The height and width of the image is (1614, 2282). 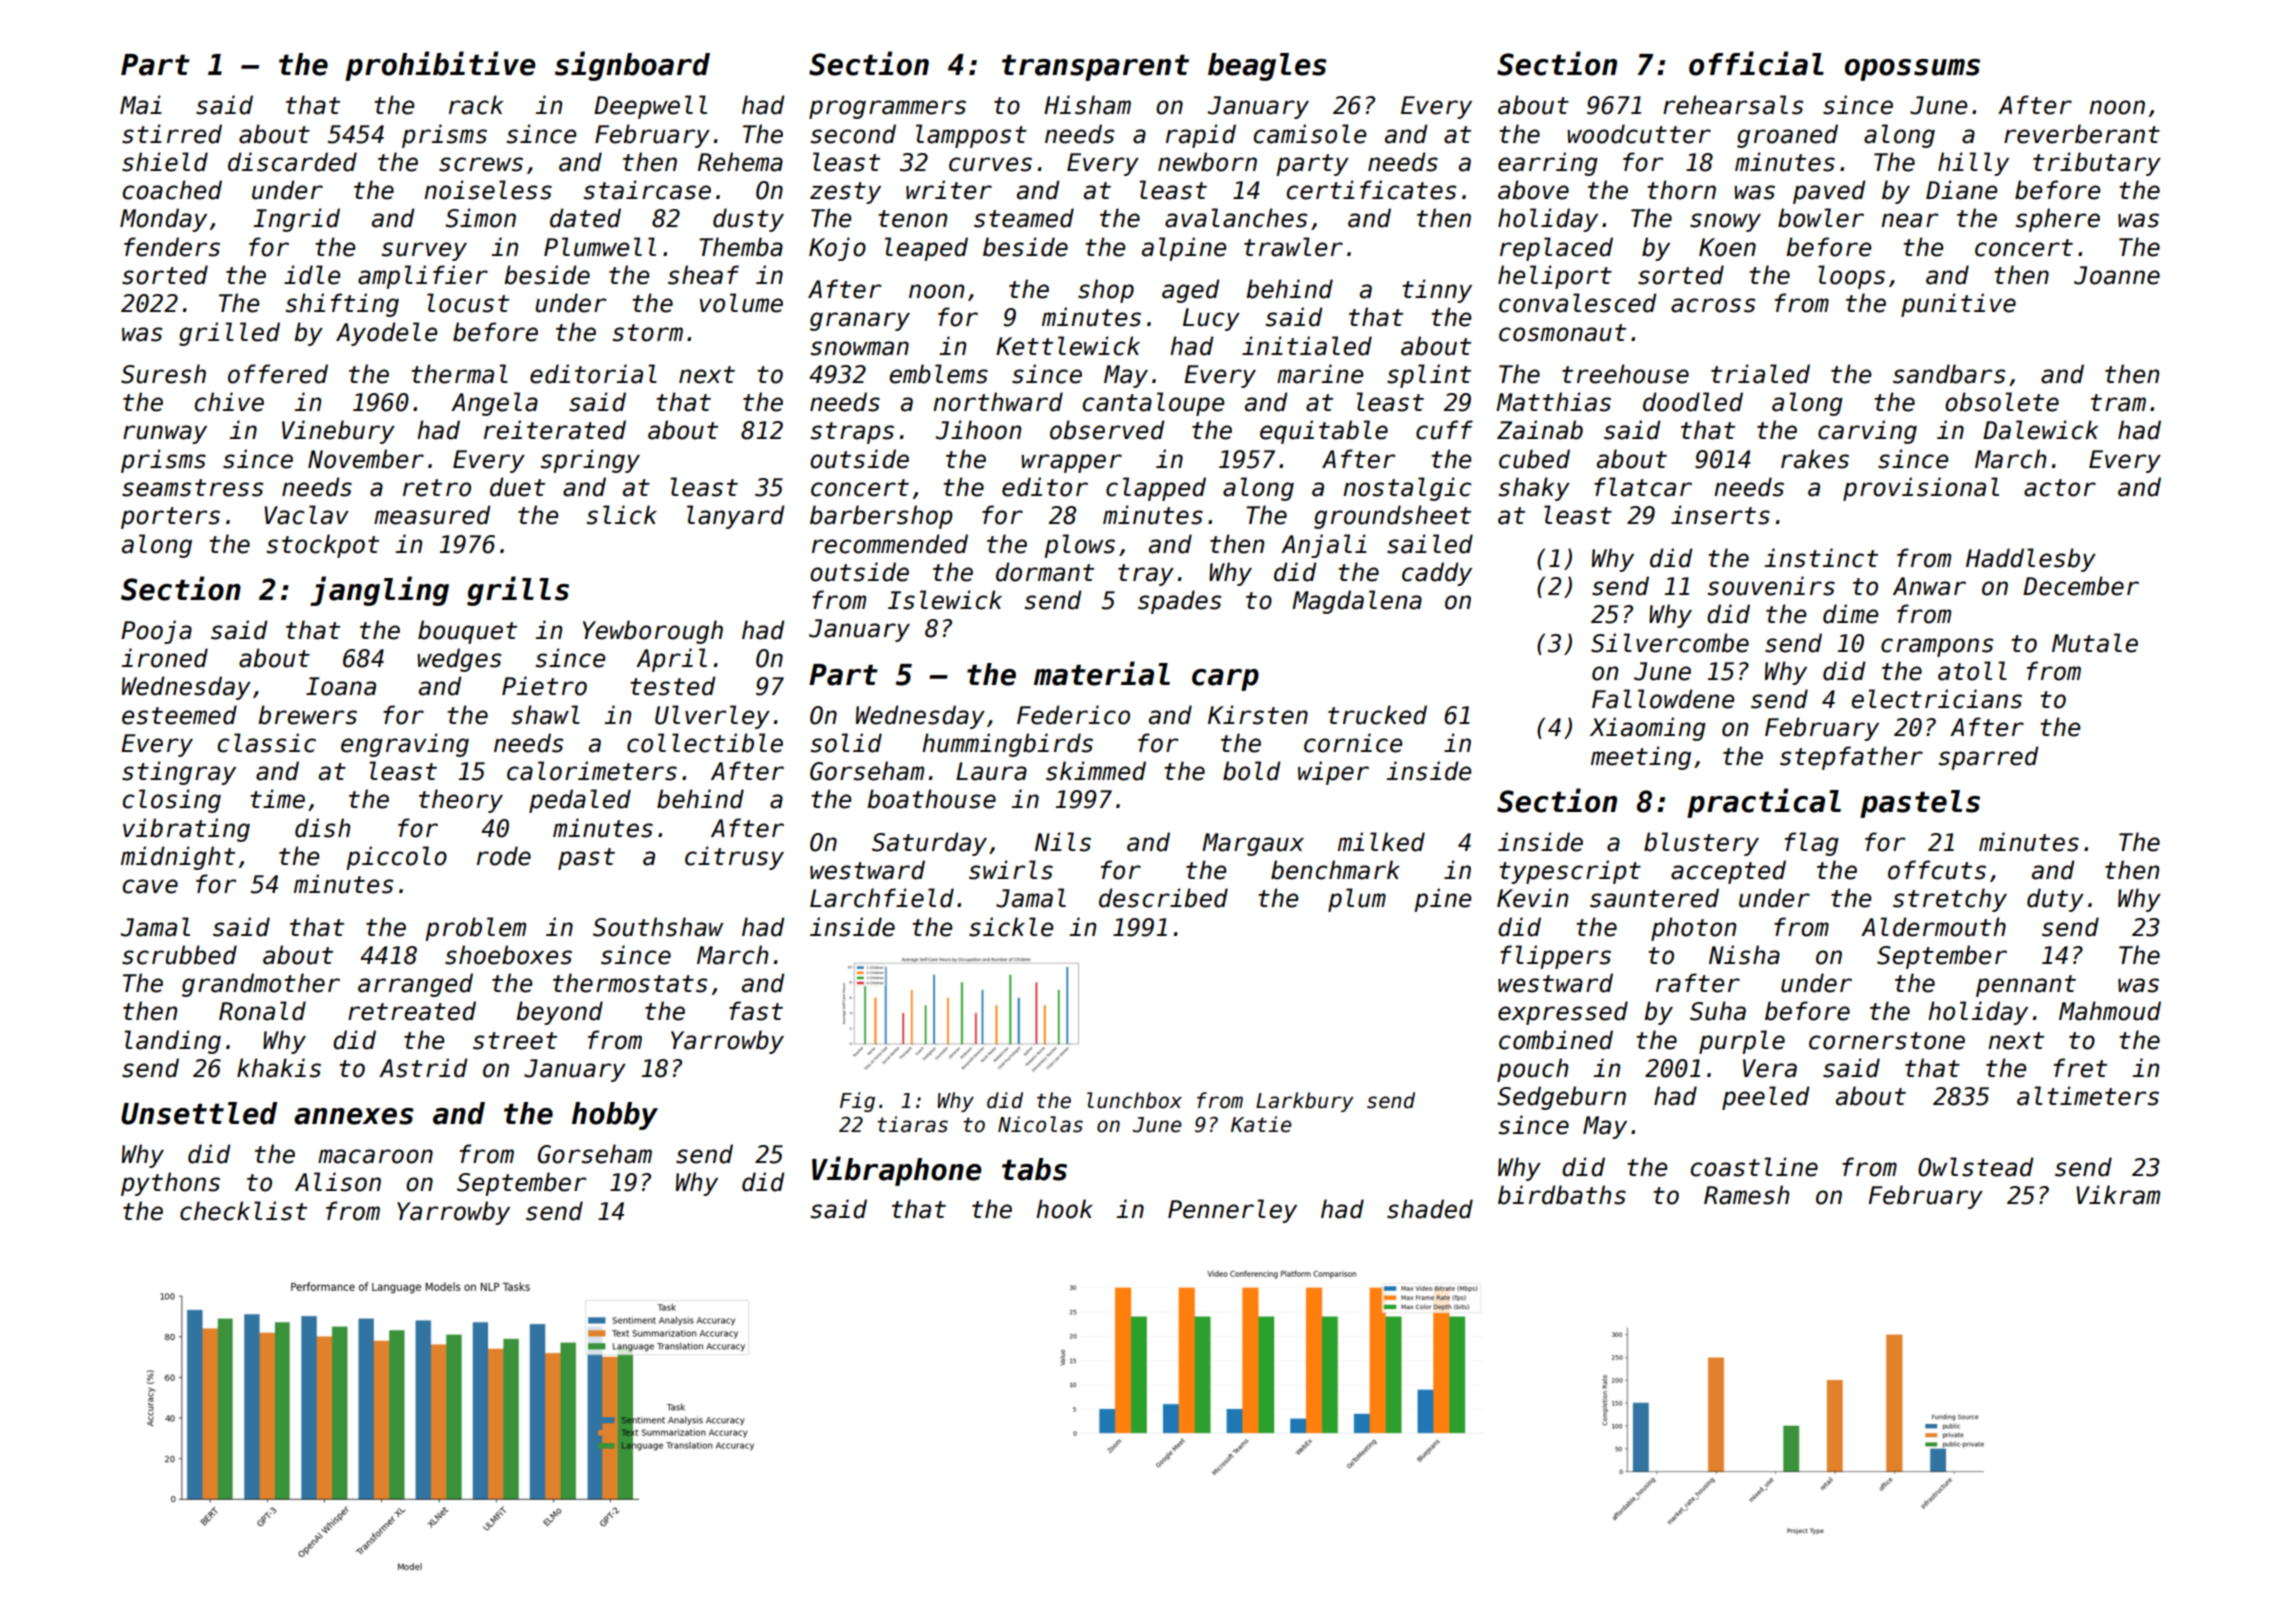 I want to click on stingray, so click(x=179, y=773).
